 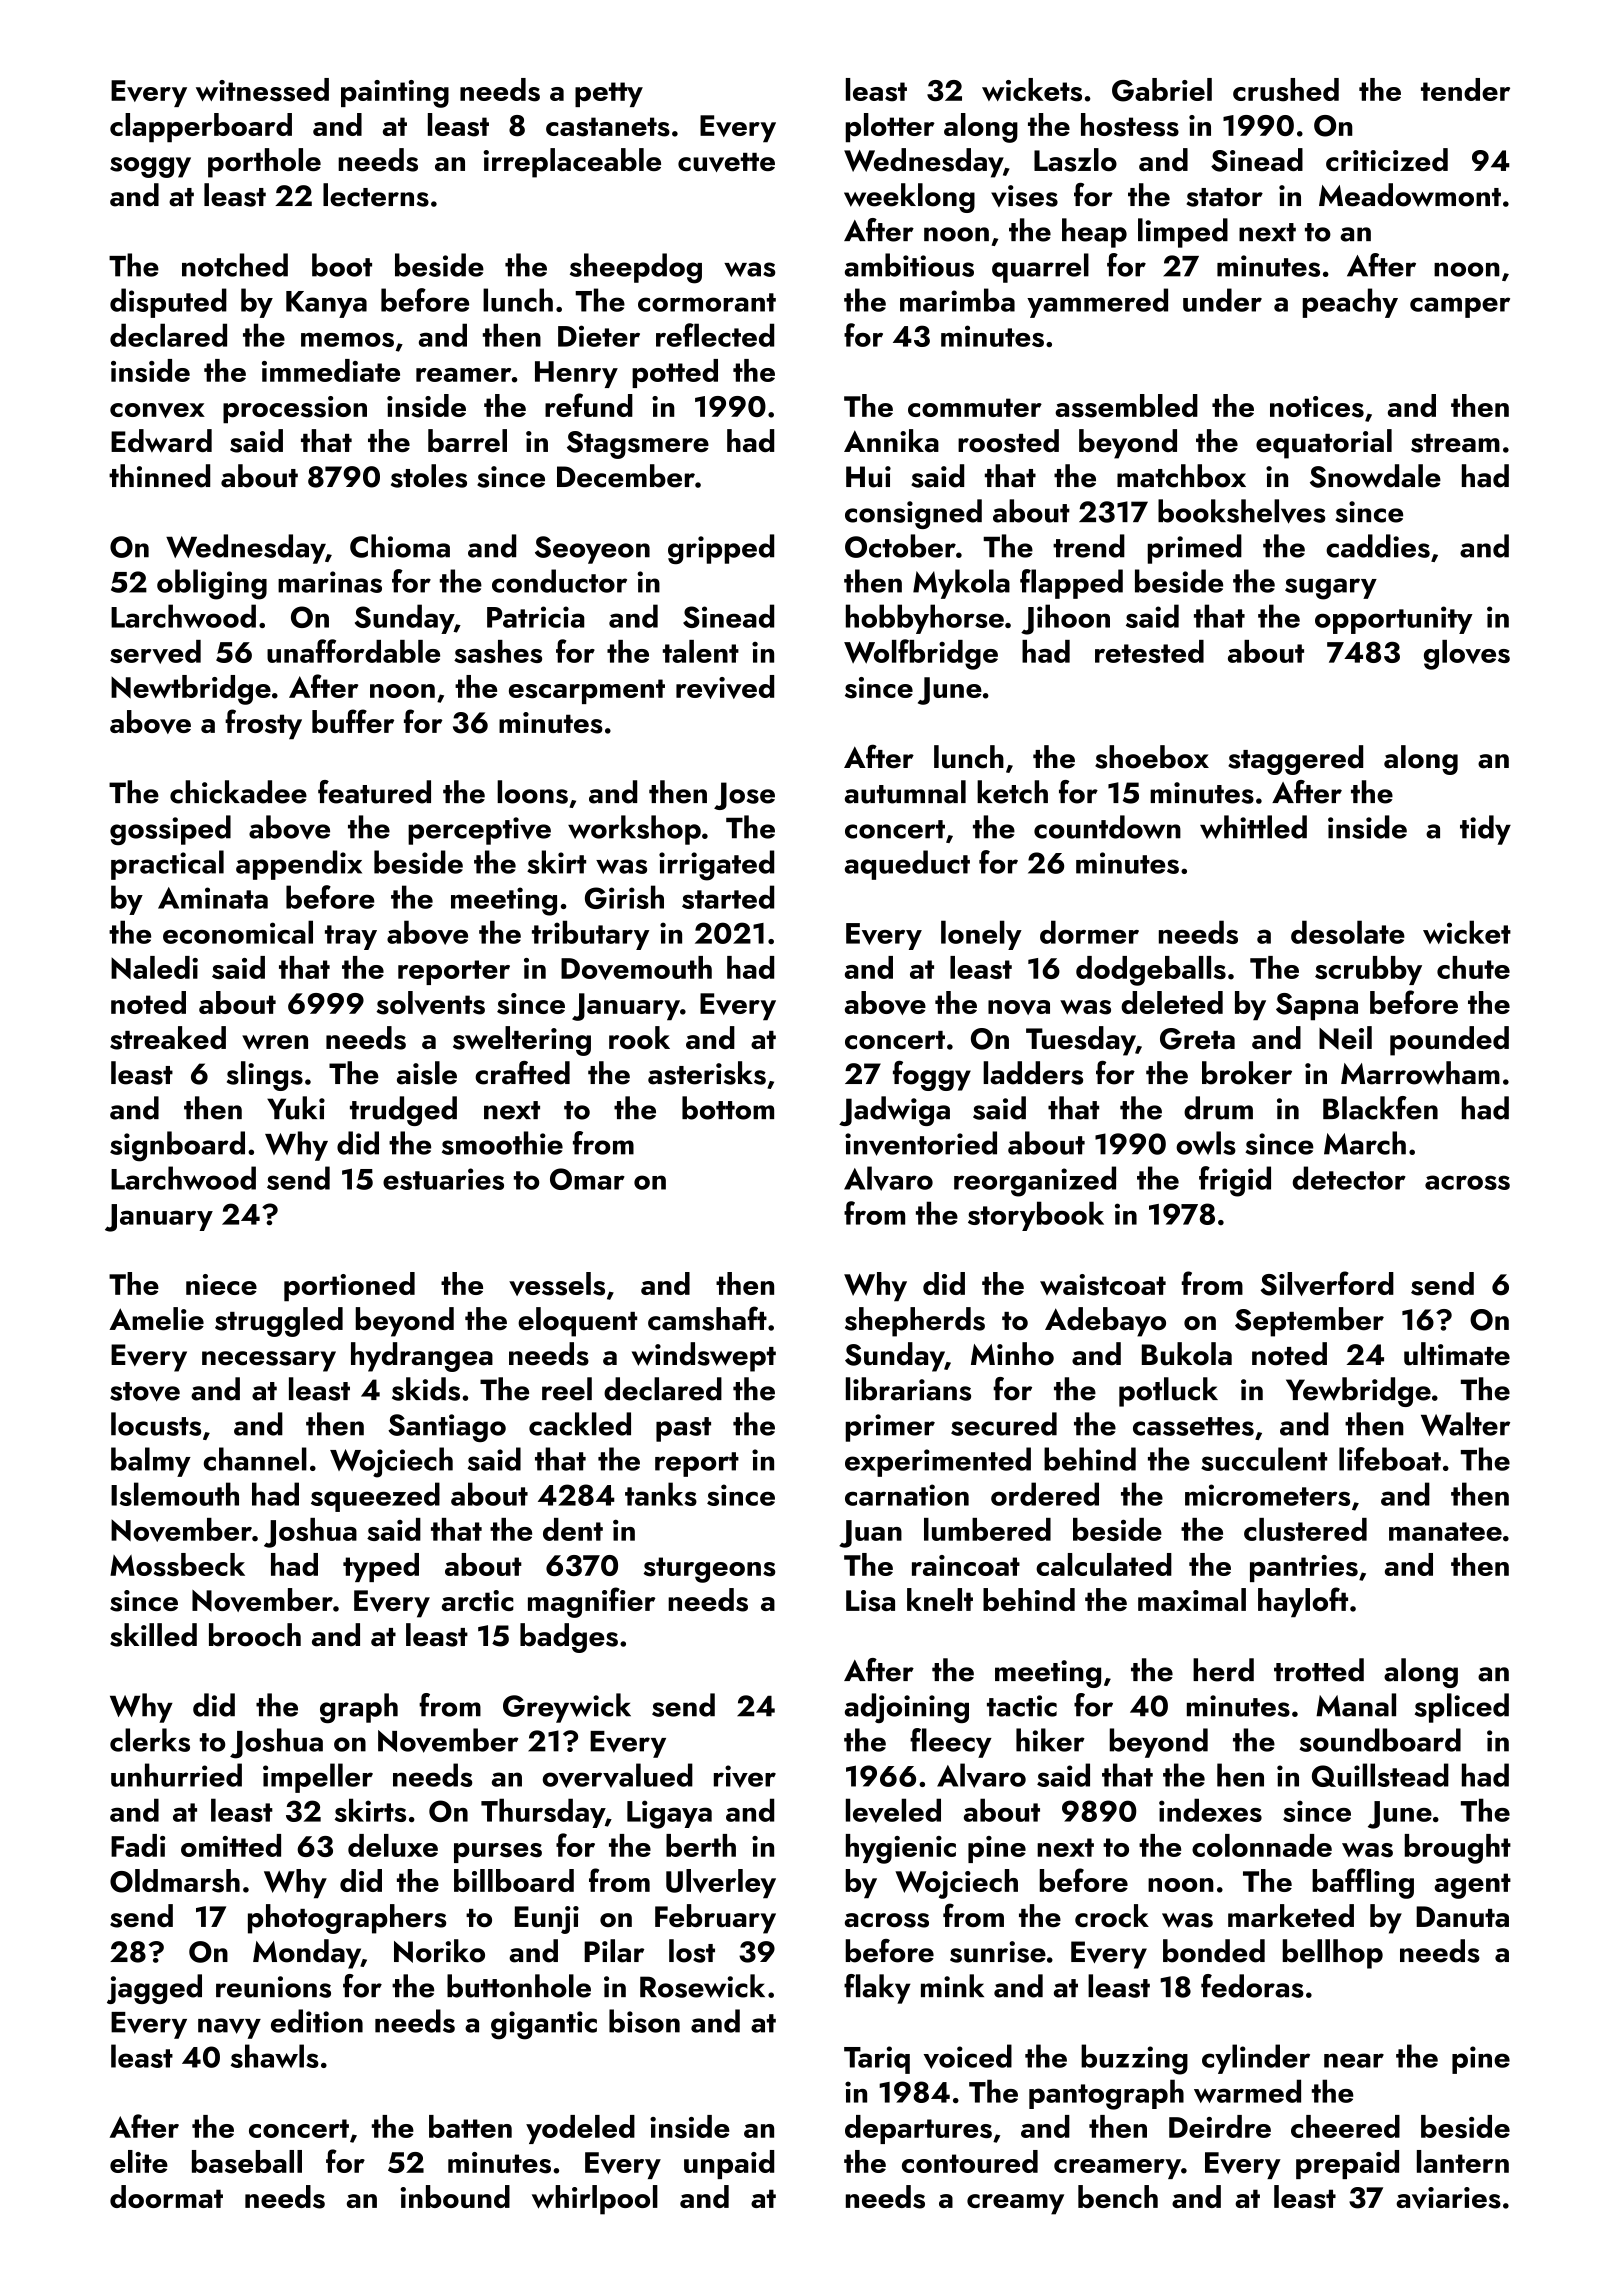 I want to click on Fadi, so click(x=138, y=1845).
